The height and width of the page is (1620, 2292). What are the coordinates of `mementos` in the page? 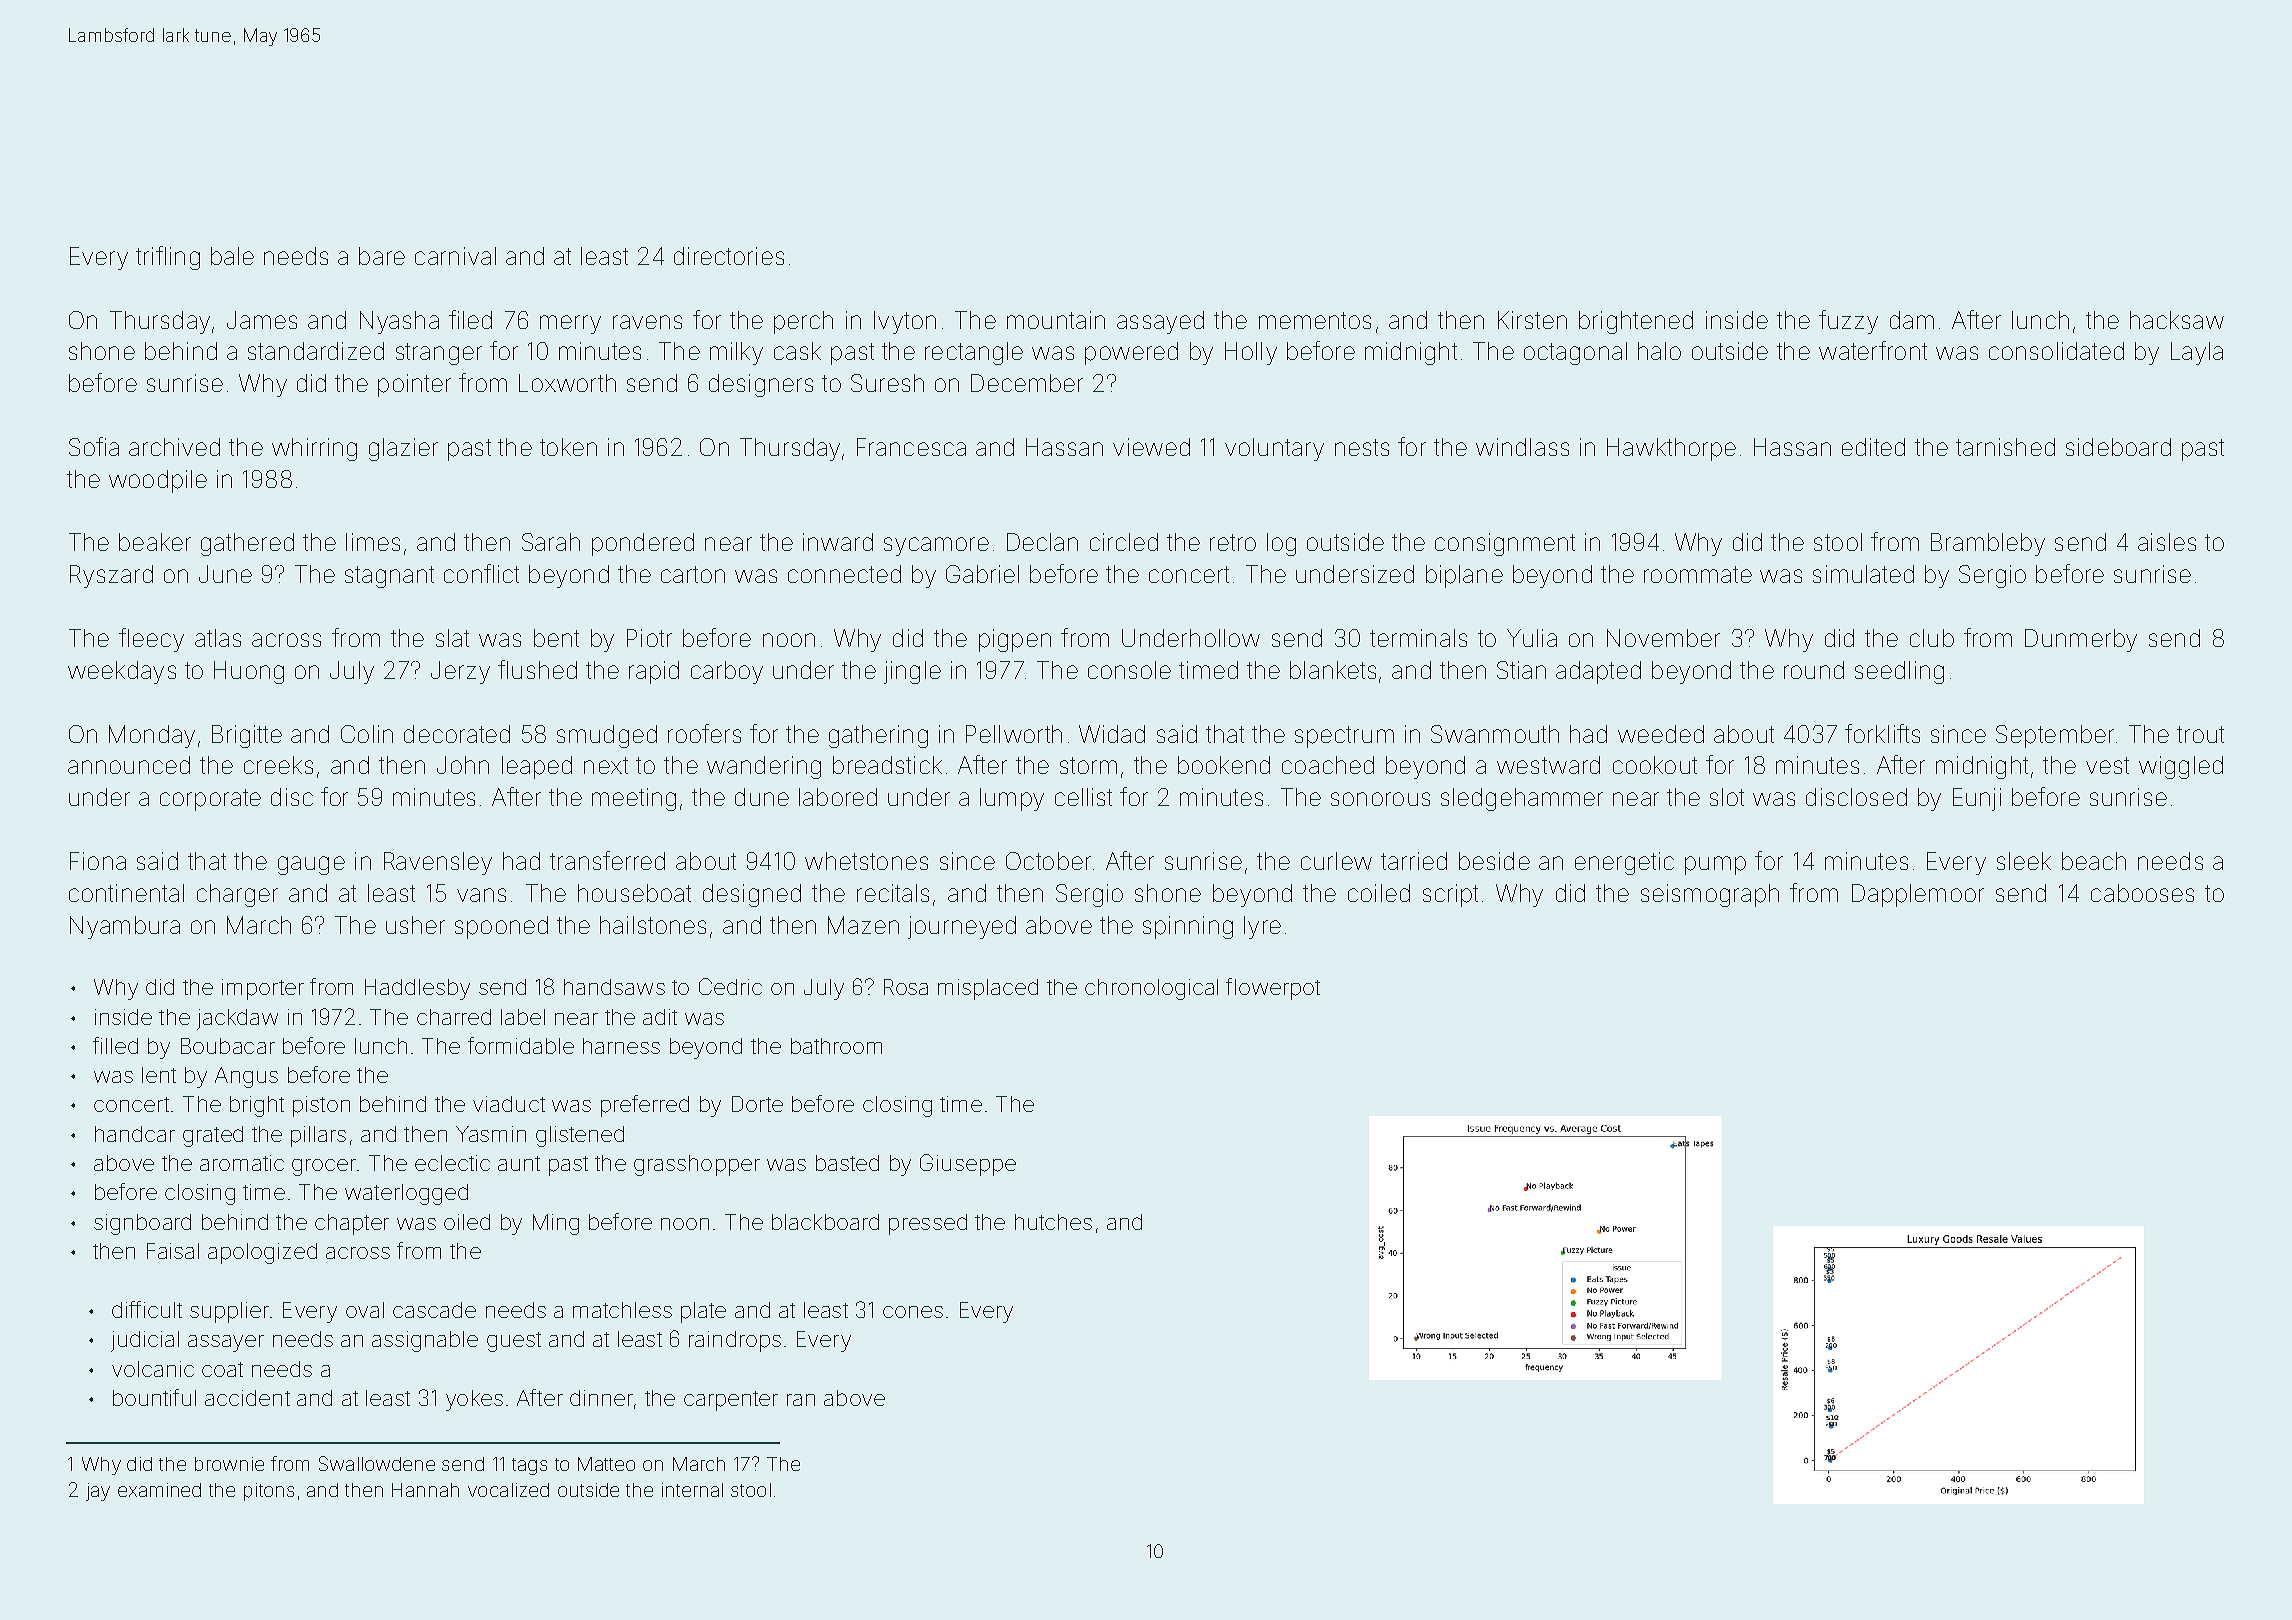 It's located at (1315, 320).
